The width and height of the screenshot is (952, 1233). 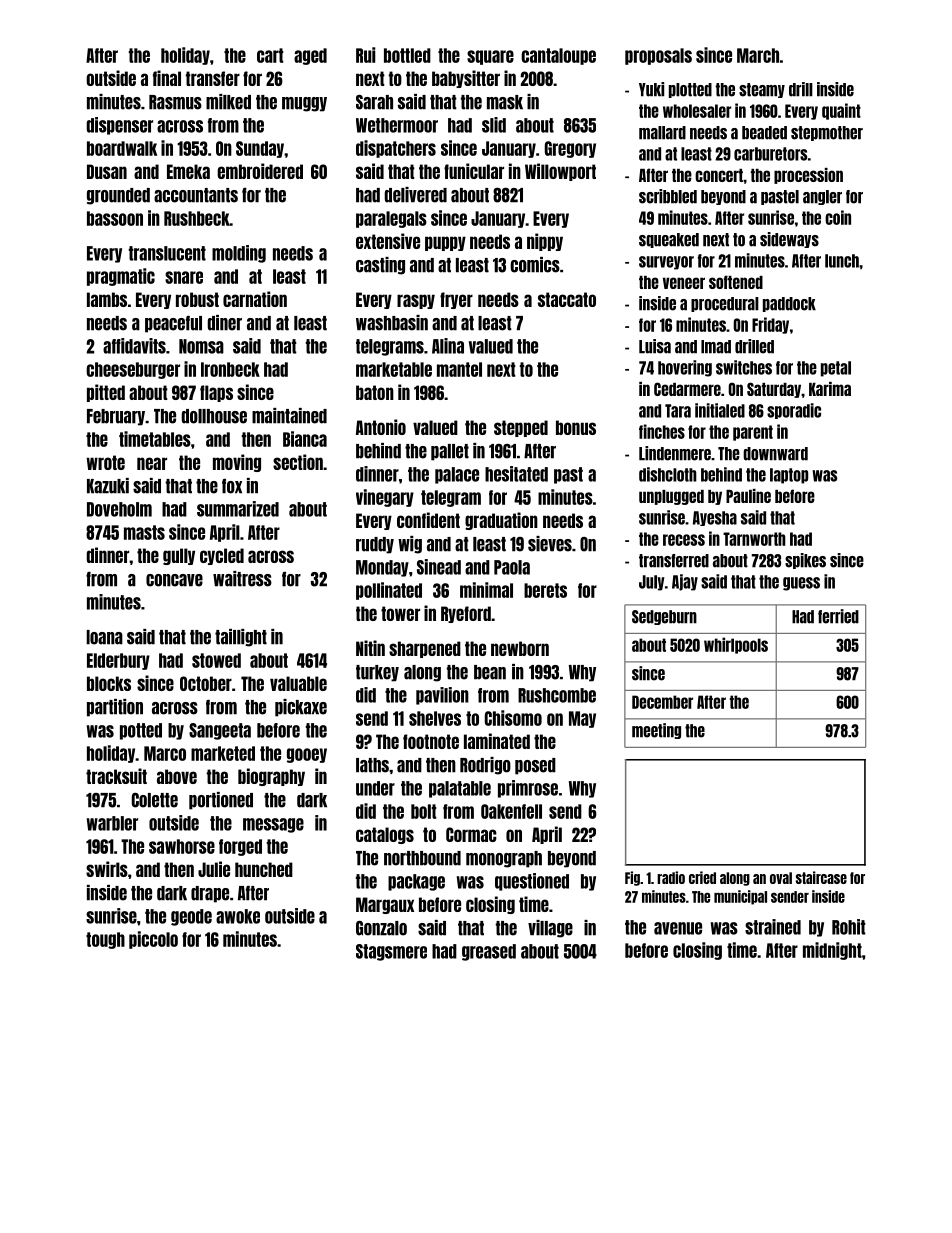 I want to click on Ironbeck, so click(x=230, y=369).
